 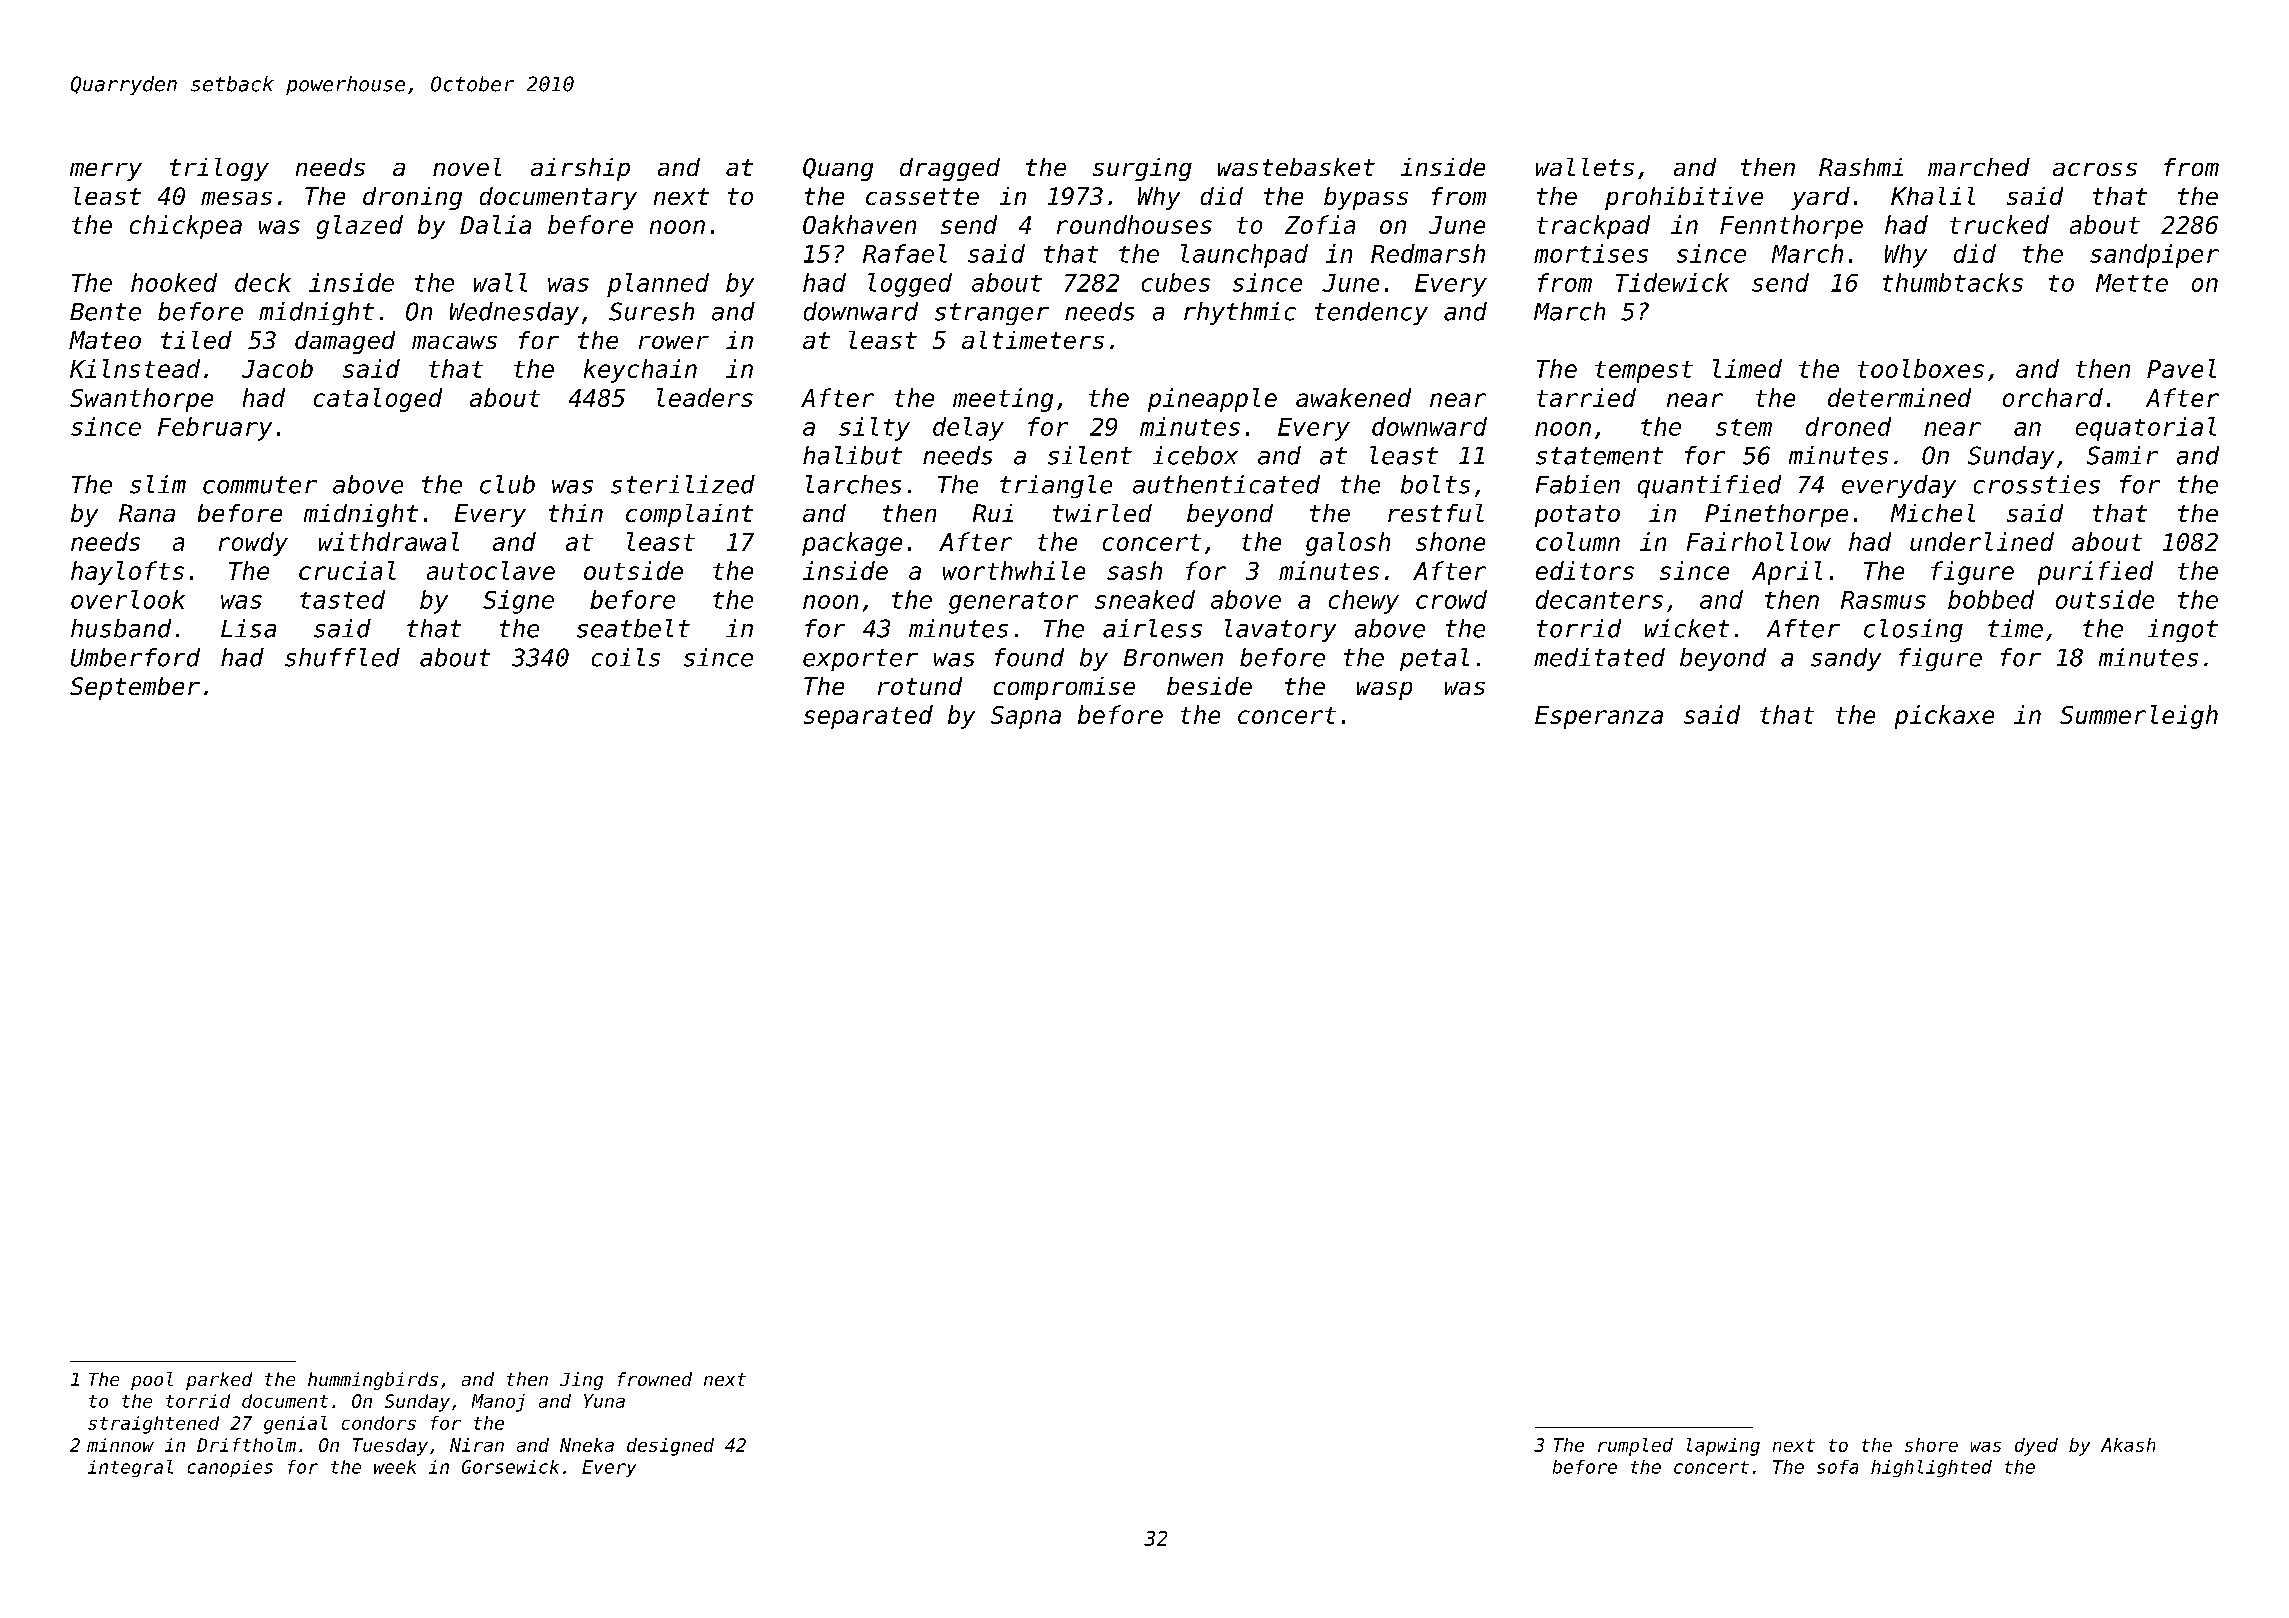 What do you see at coordinates (868, 717) in the page?
I see `separated` at bounding box center [868, 717].
